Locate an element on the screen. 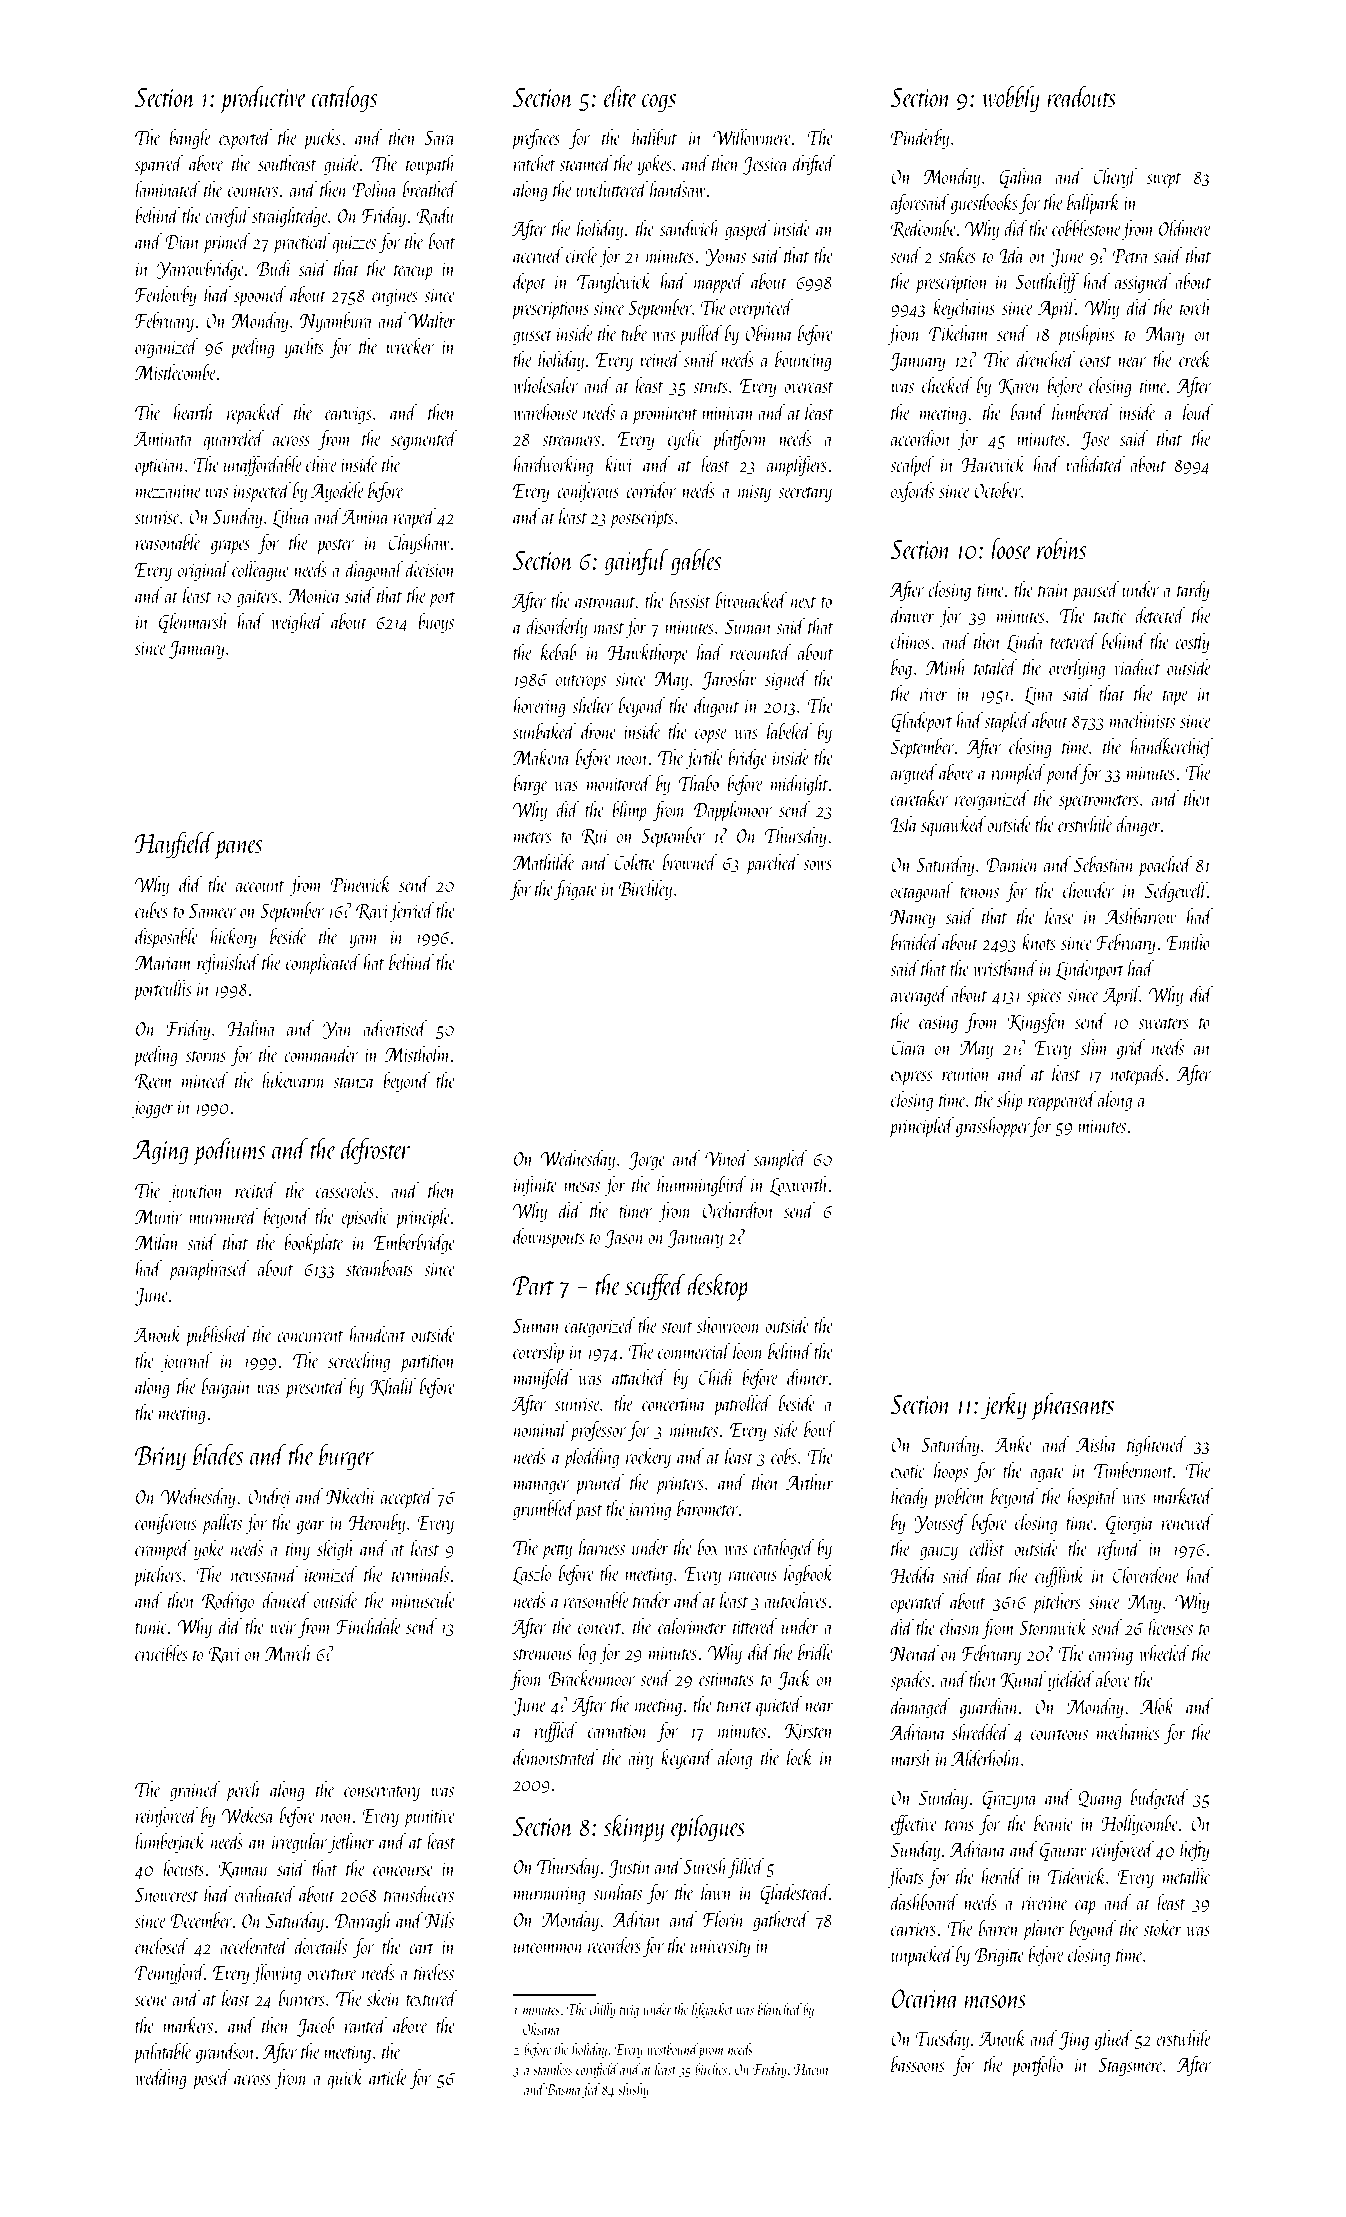 The image size is (1346, 2217). ratchet is located at coordinates (534, 163).
